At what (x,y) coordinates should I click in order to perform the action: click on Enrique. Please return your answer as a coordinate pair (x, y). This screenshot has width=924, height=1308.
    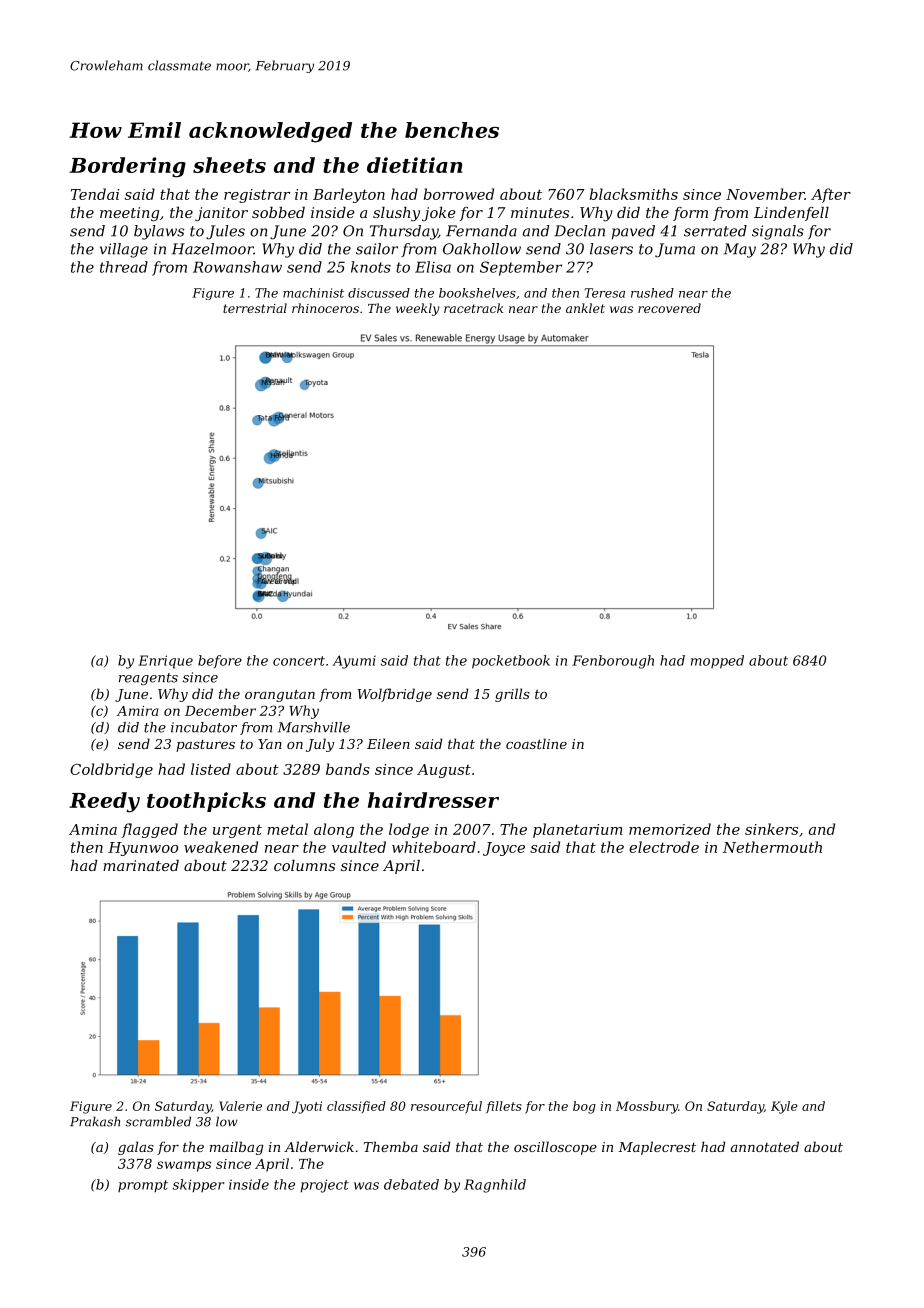
    Looking at the image, I should click on (165, 662).
